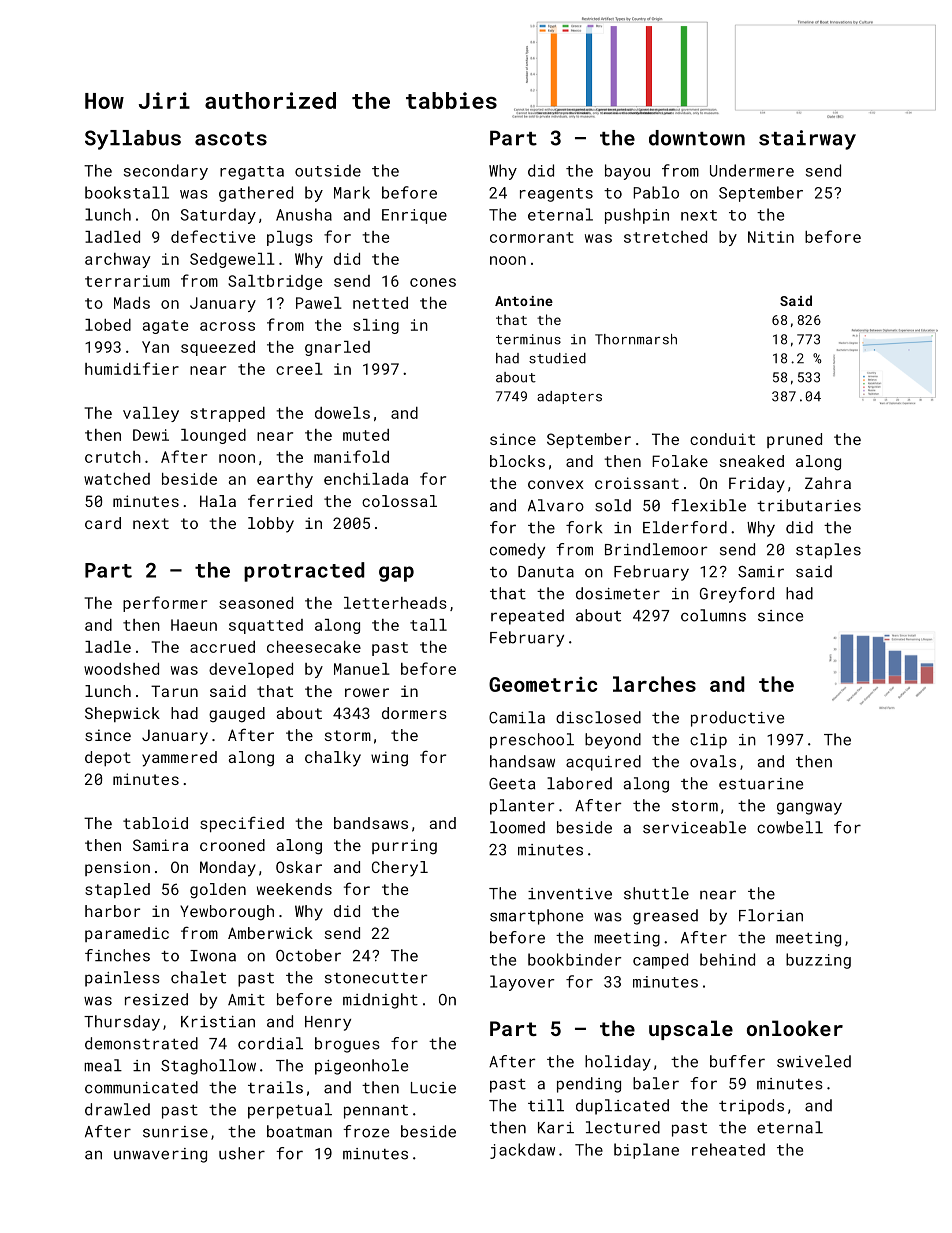  I want to click on pruned, so click(794, 440).
